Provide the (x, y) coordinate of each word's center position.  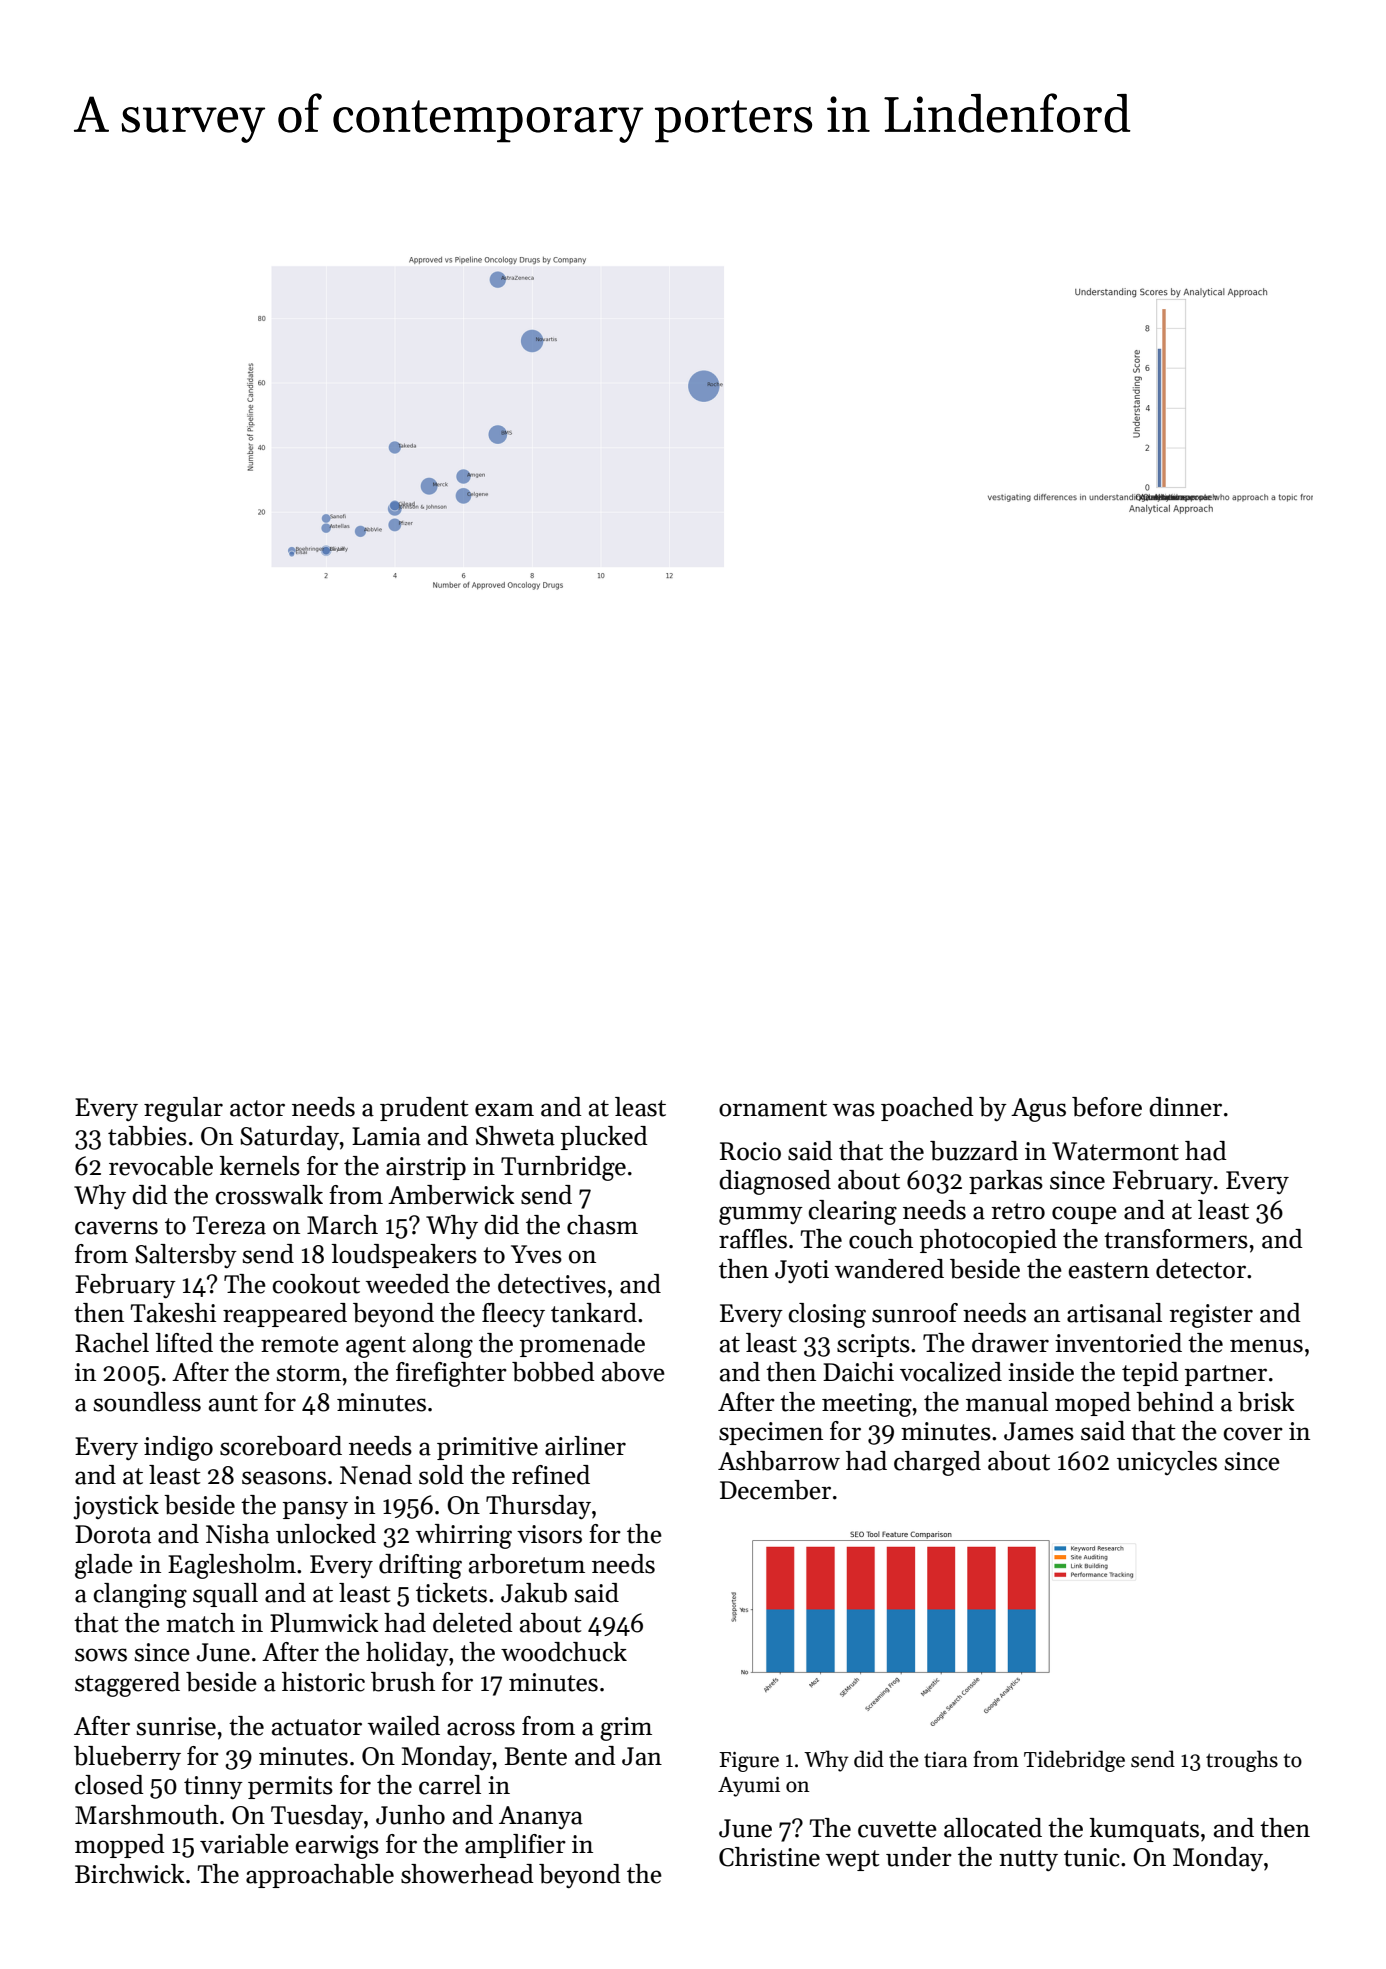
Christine (769, 1857)
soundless (147, 1402)
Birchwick (130, 1874)
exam (504, 1110)
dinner (1185, 1107)
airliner (585, 1446)
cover (1253, 1434)
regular (183, 1109)
